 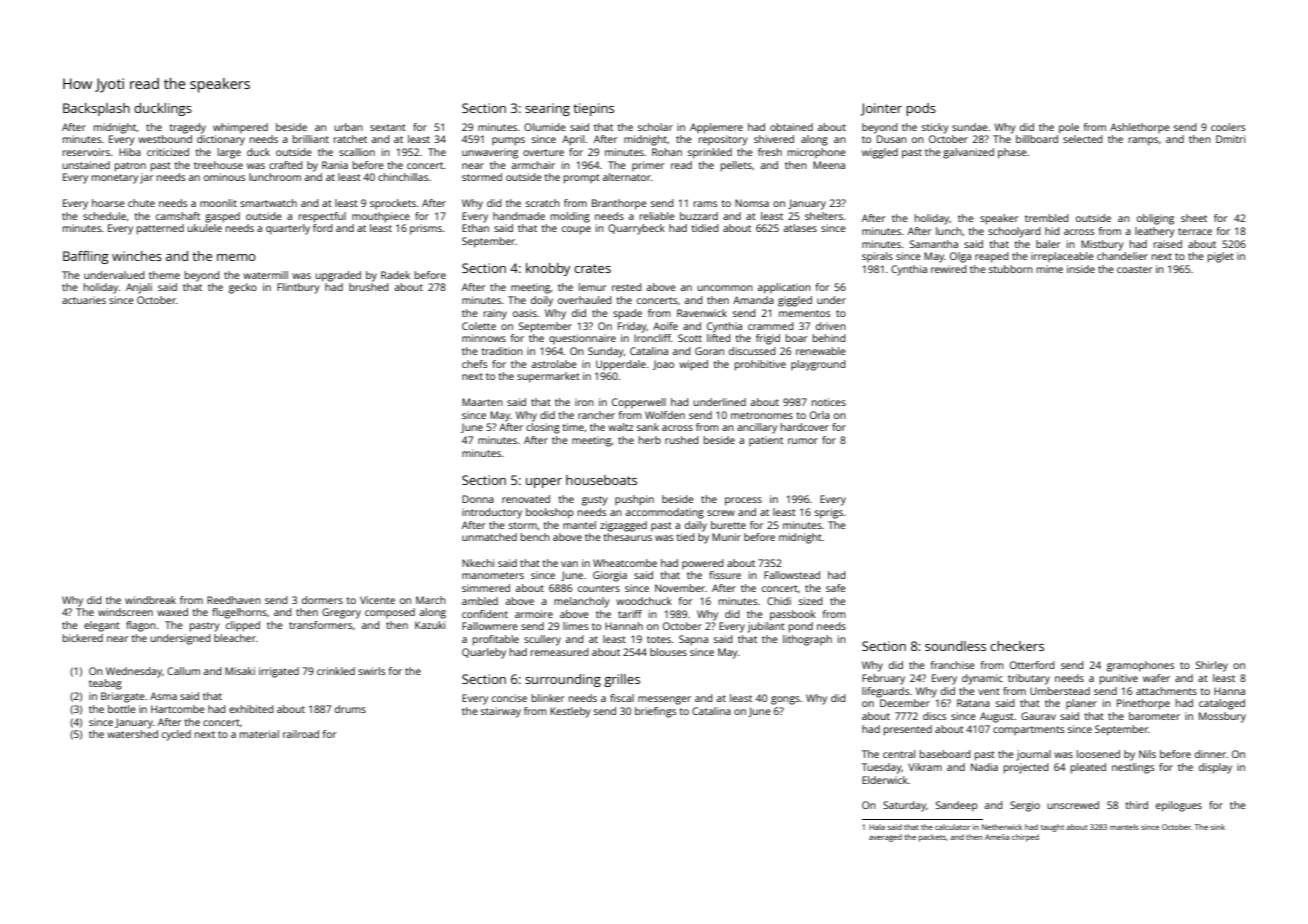 I want to click on Munir, so click(x=726, y=537).
